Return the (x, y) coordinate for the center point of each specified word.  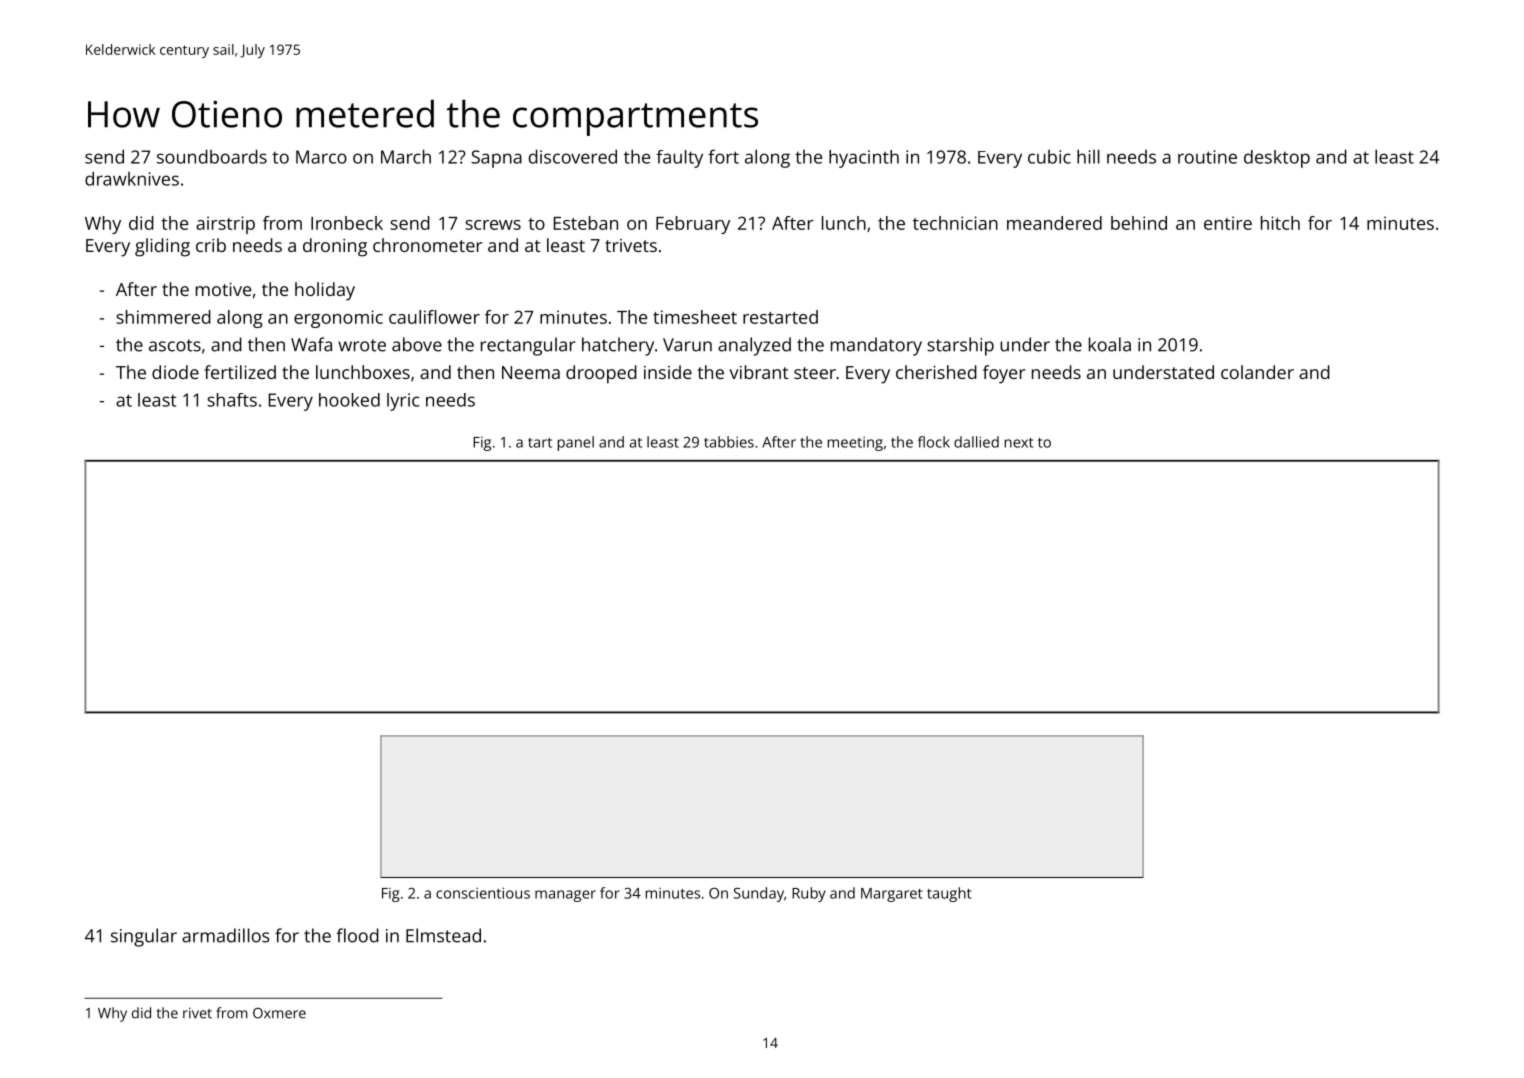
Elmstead (443, 935)
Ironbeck (347, 223)
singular (144, 937)
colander (1257, 372)
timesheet (695, 317)
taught (949, 894)
